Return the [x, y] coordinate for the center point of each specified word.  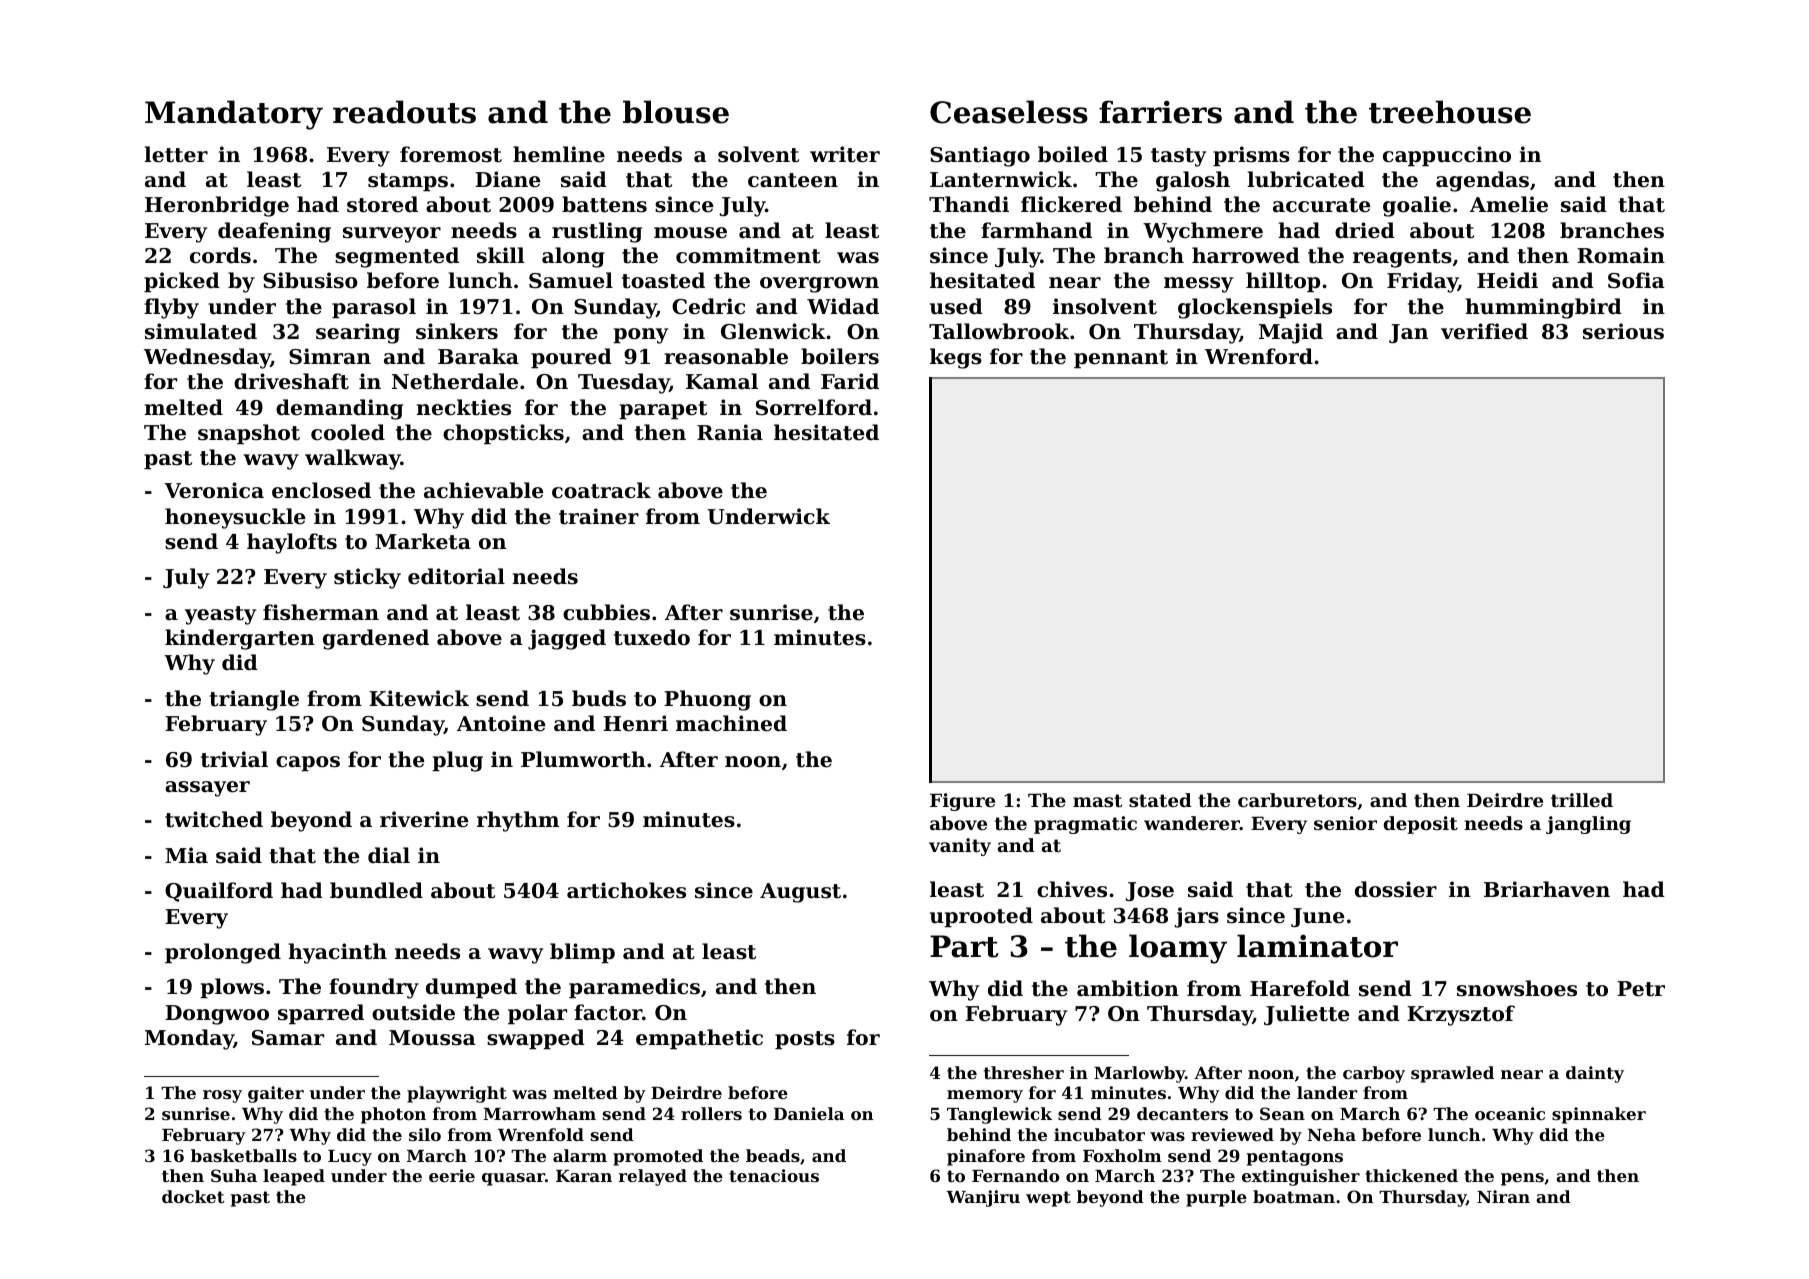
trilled [1582, 800]
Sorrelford [814, 407]
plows [232, 988]
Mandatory [234, 115]
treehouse [1450, 112]
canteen [793, 180]
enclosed [321, 490]
